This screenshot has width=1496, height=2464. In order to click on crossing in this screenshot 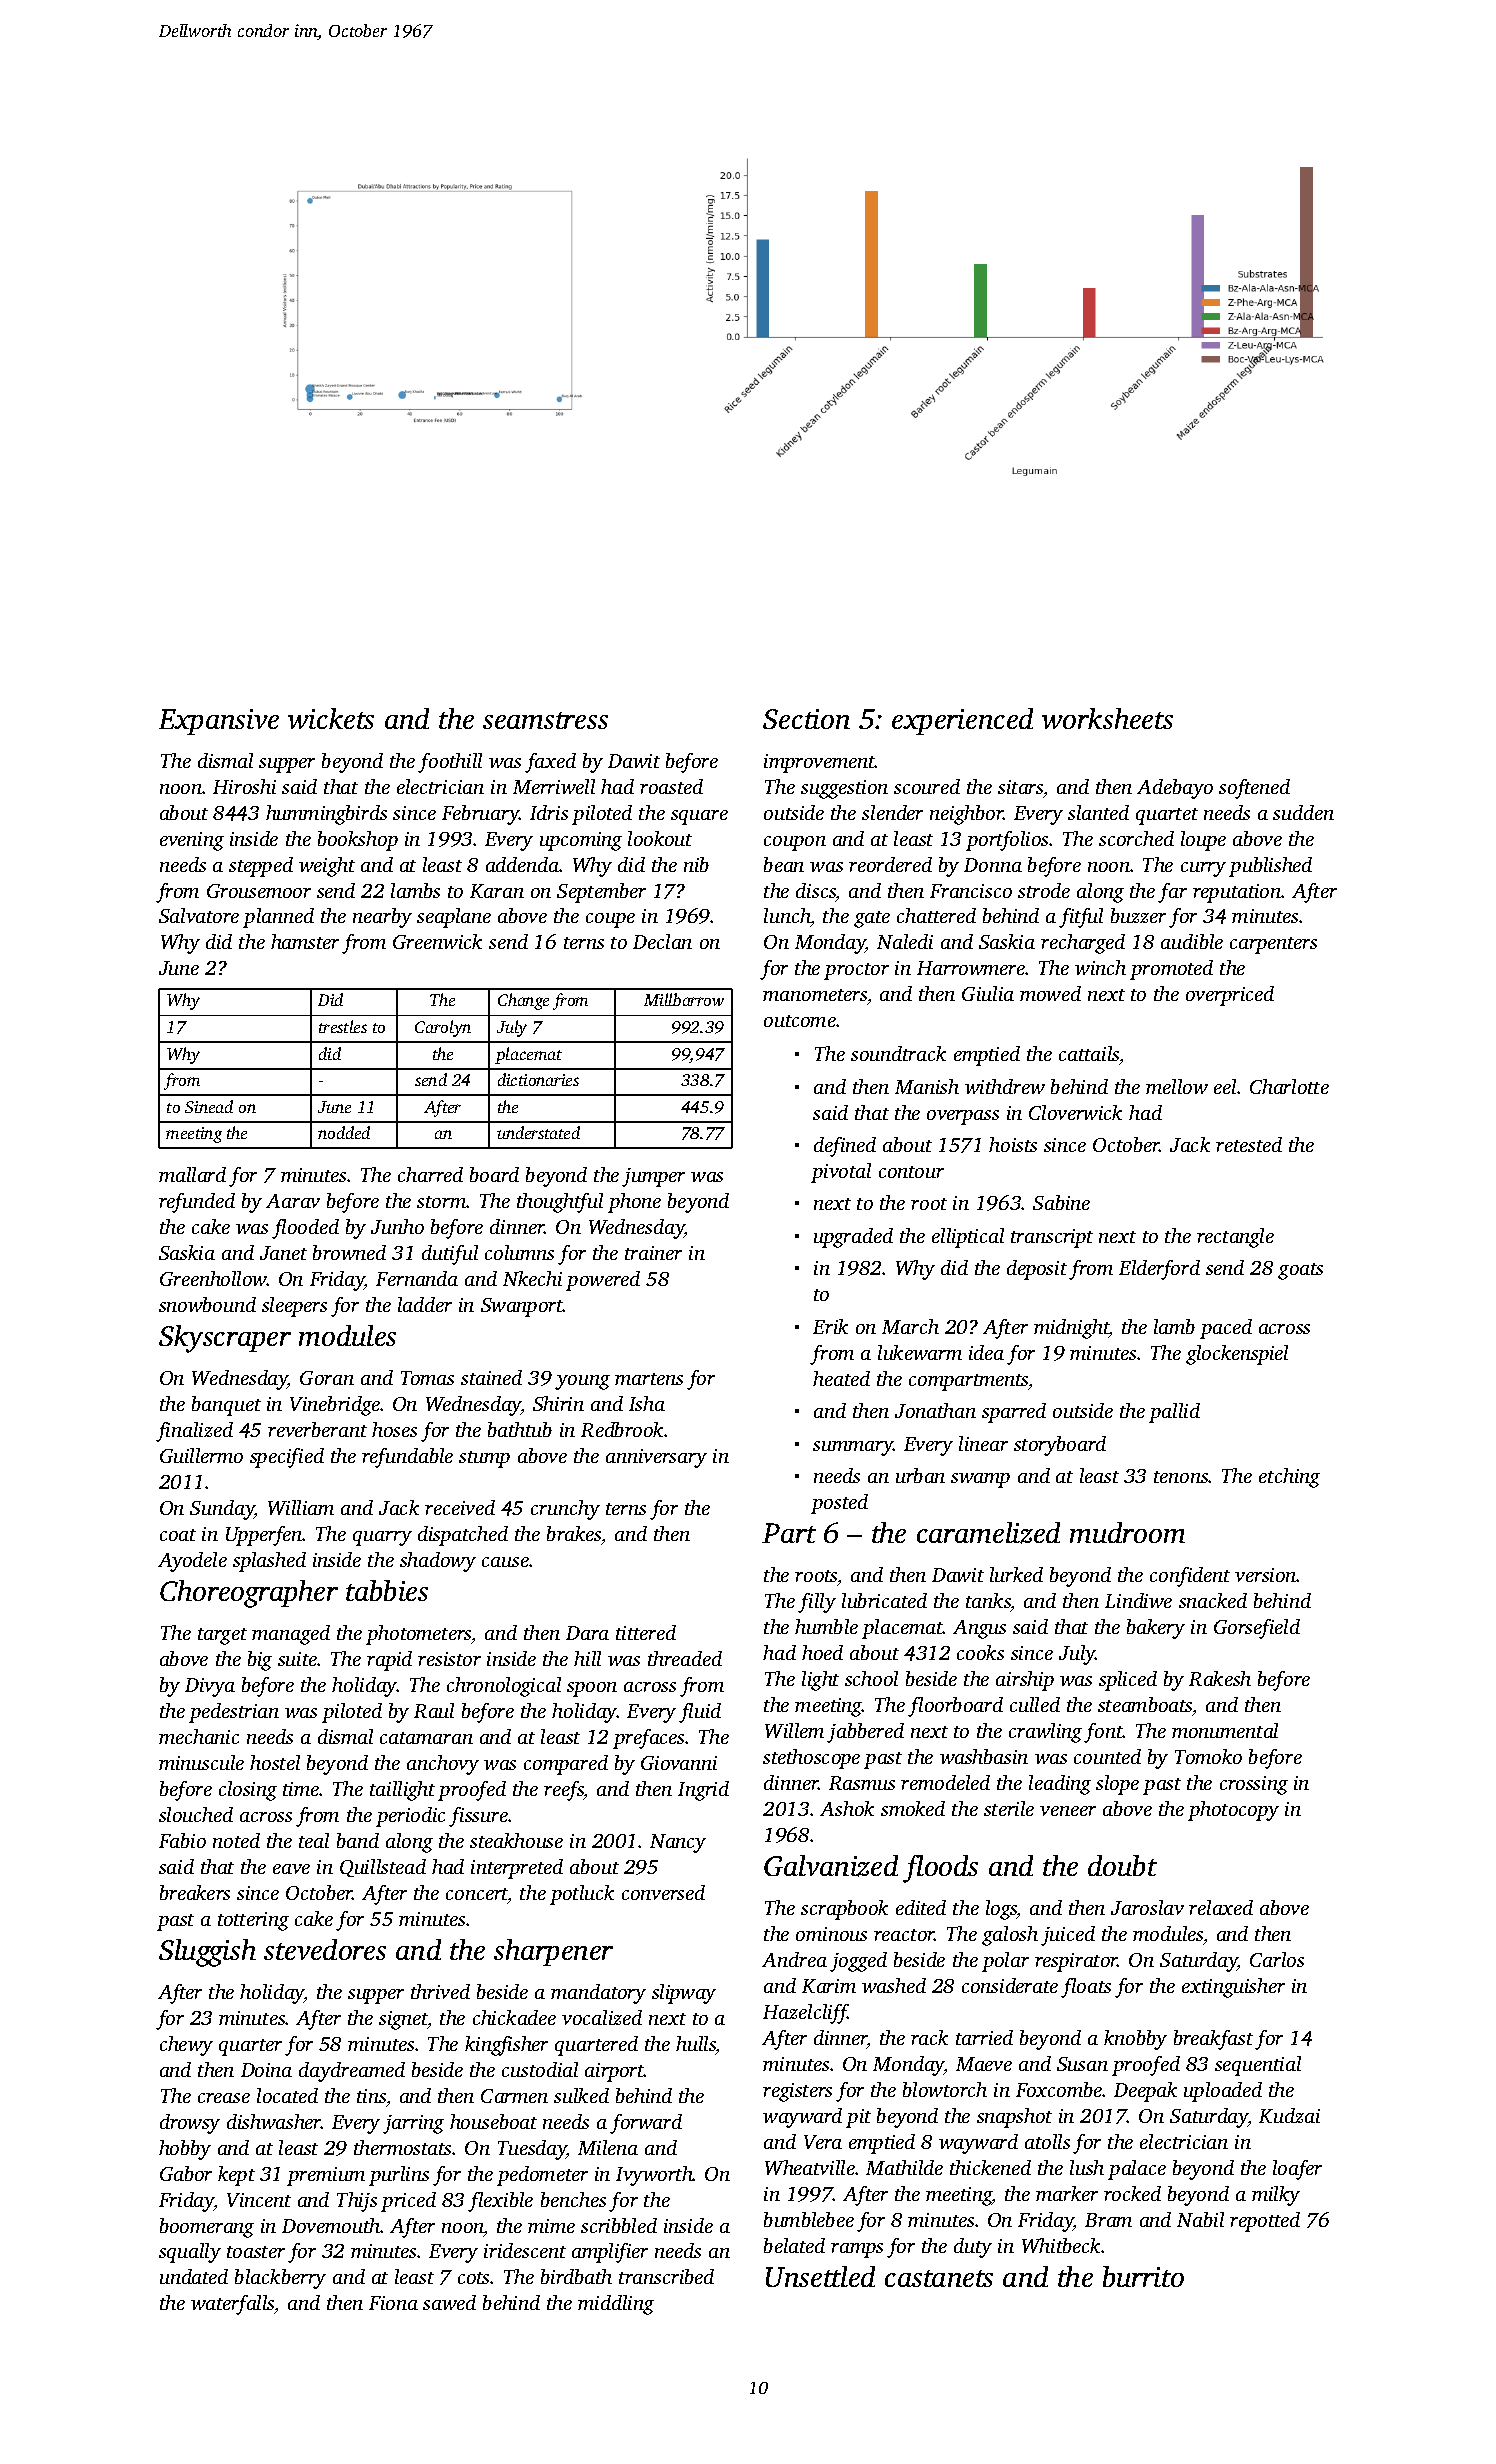, I will do `click(1254, 1785)`.
